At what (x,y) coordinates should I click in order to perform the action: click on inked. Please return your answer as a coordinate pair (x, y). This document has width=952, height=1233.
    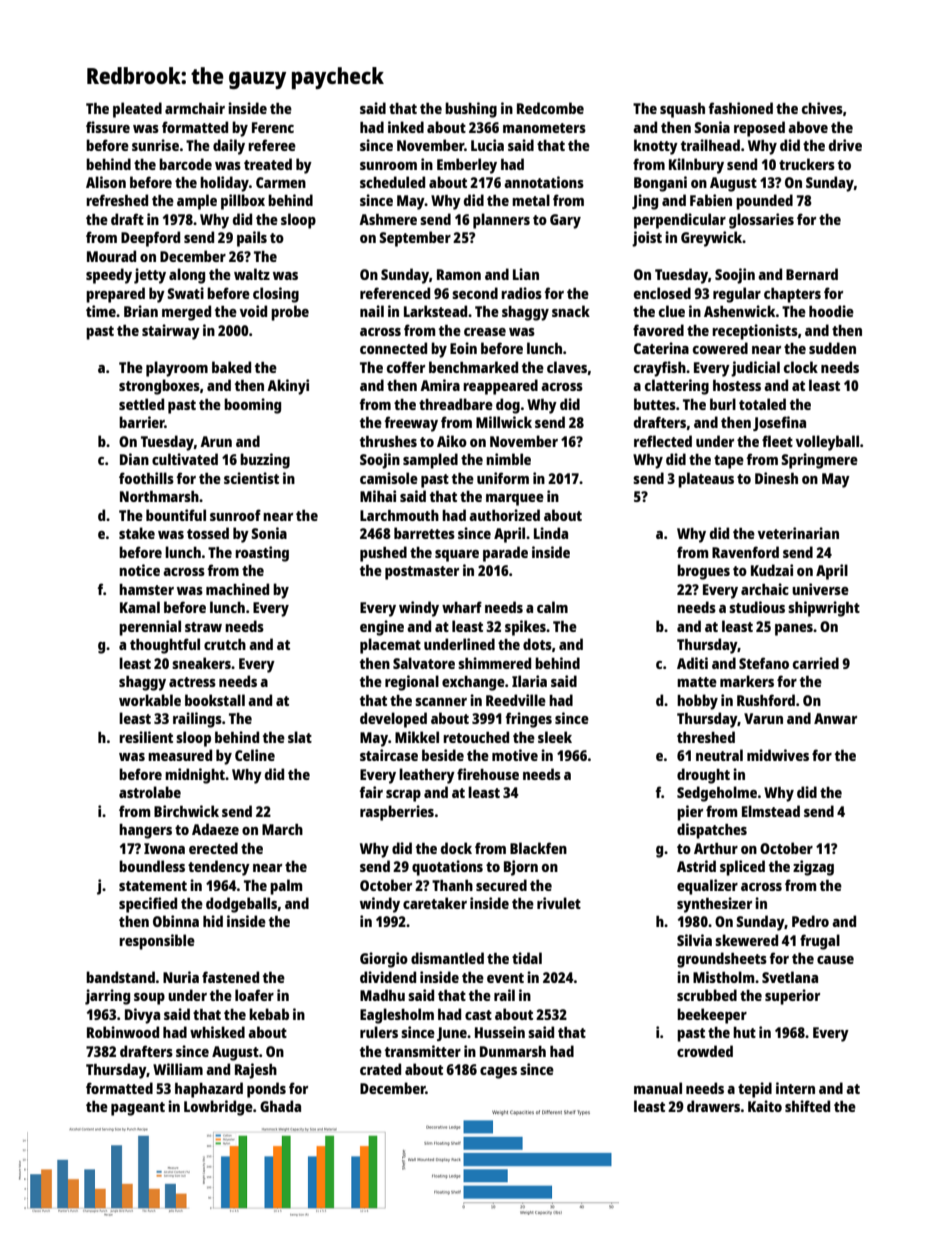
    Looking at the image, I should click on (406, 127).
